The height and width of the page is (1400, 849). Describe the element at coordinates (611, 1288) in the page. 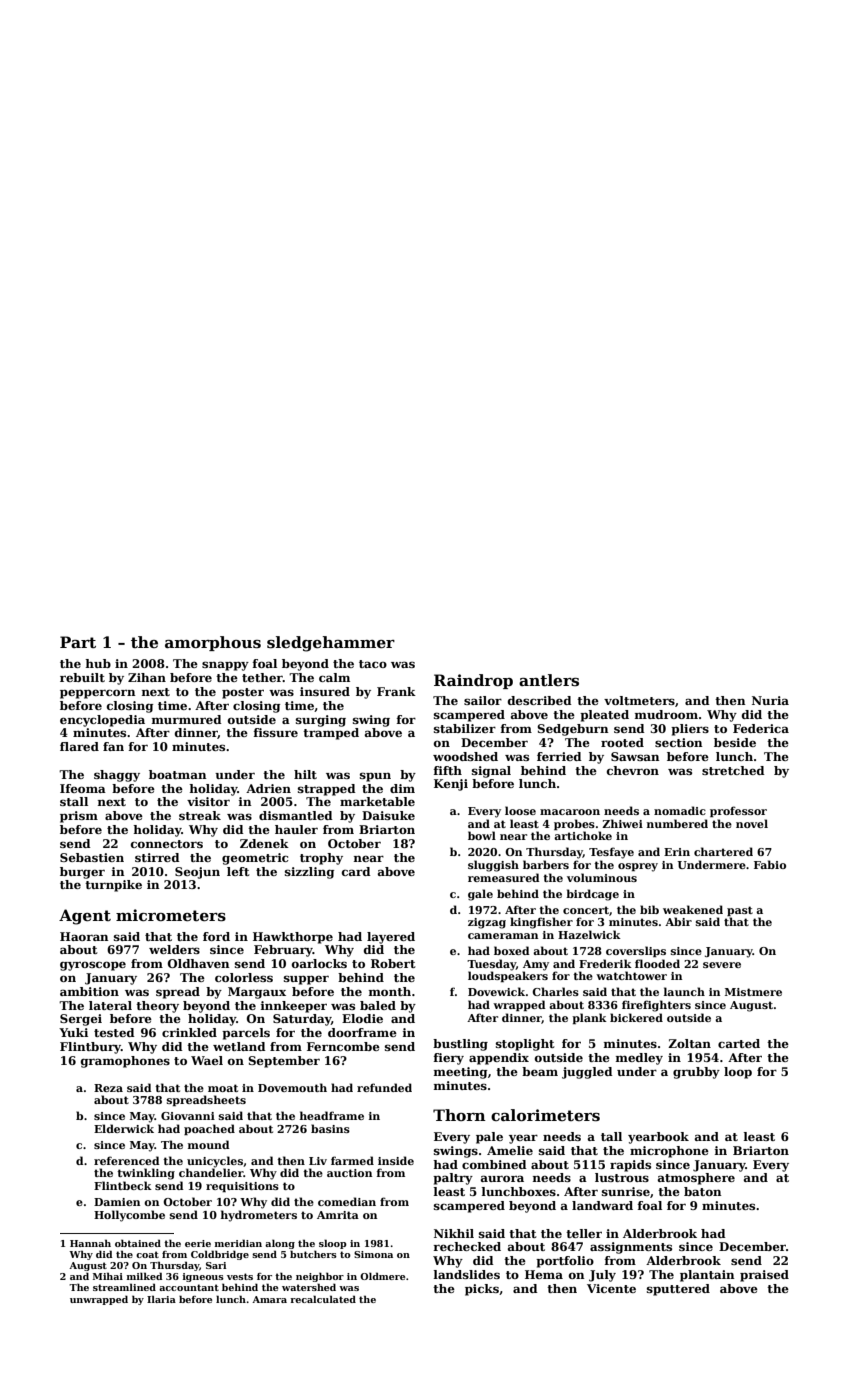

I see `Vicente` at that location.
